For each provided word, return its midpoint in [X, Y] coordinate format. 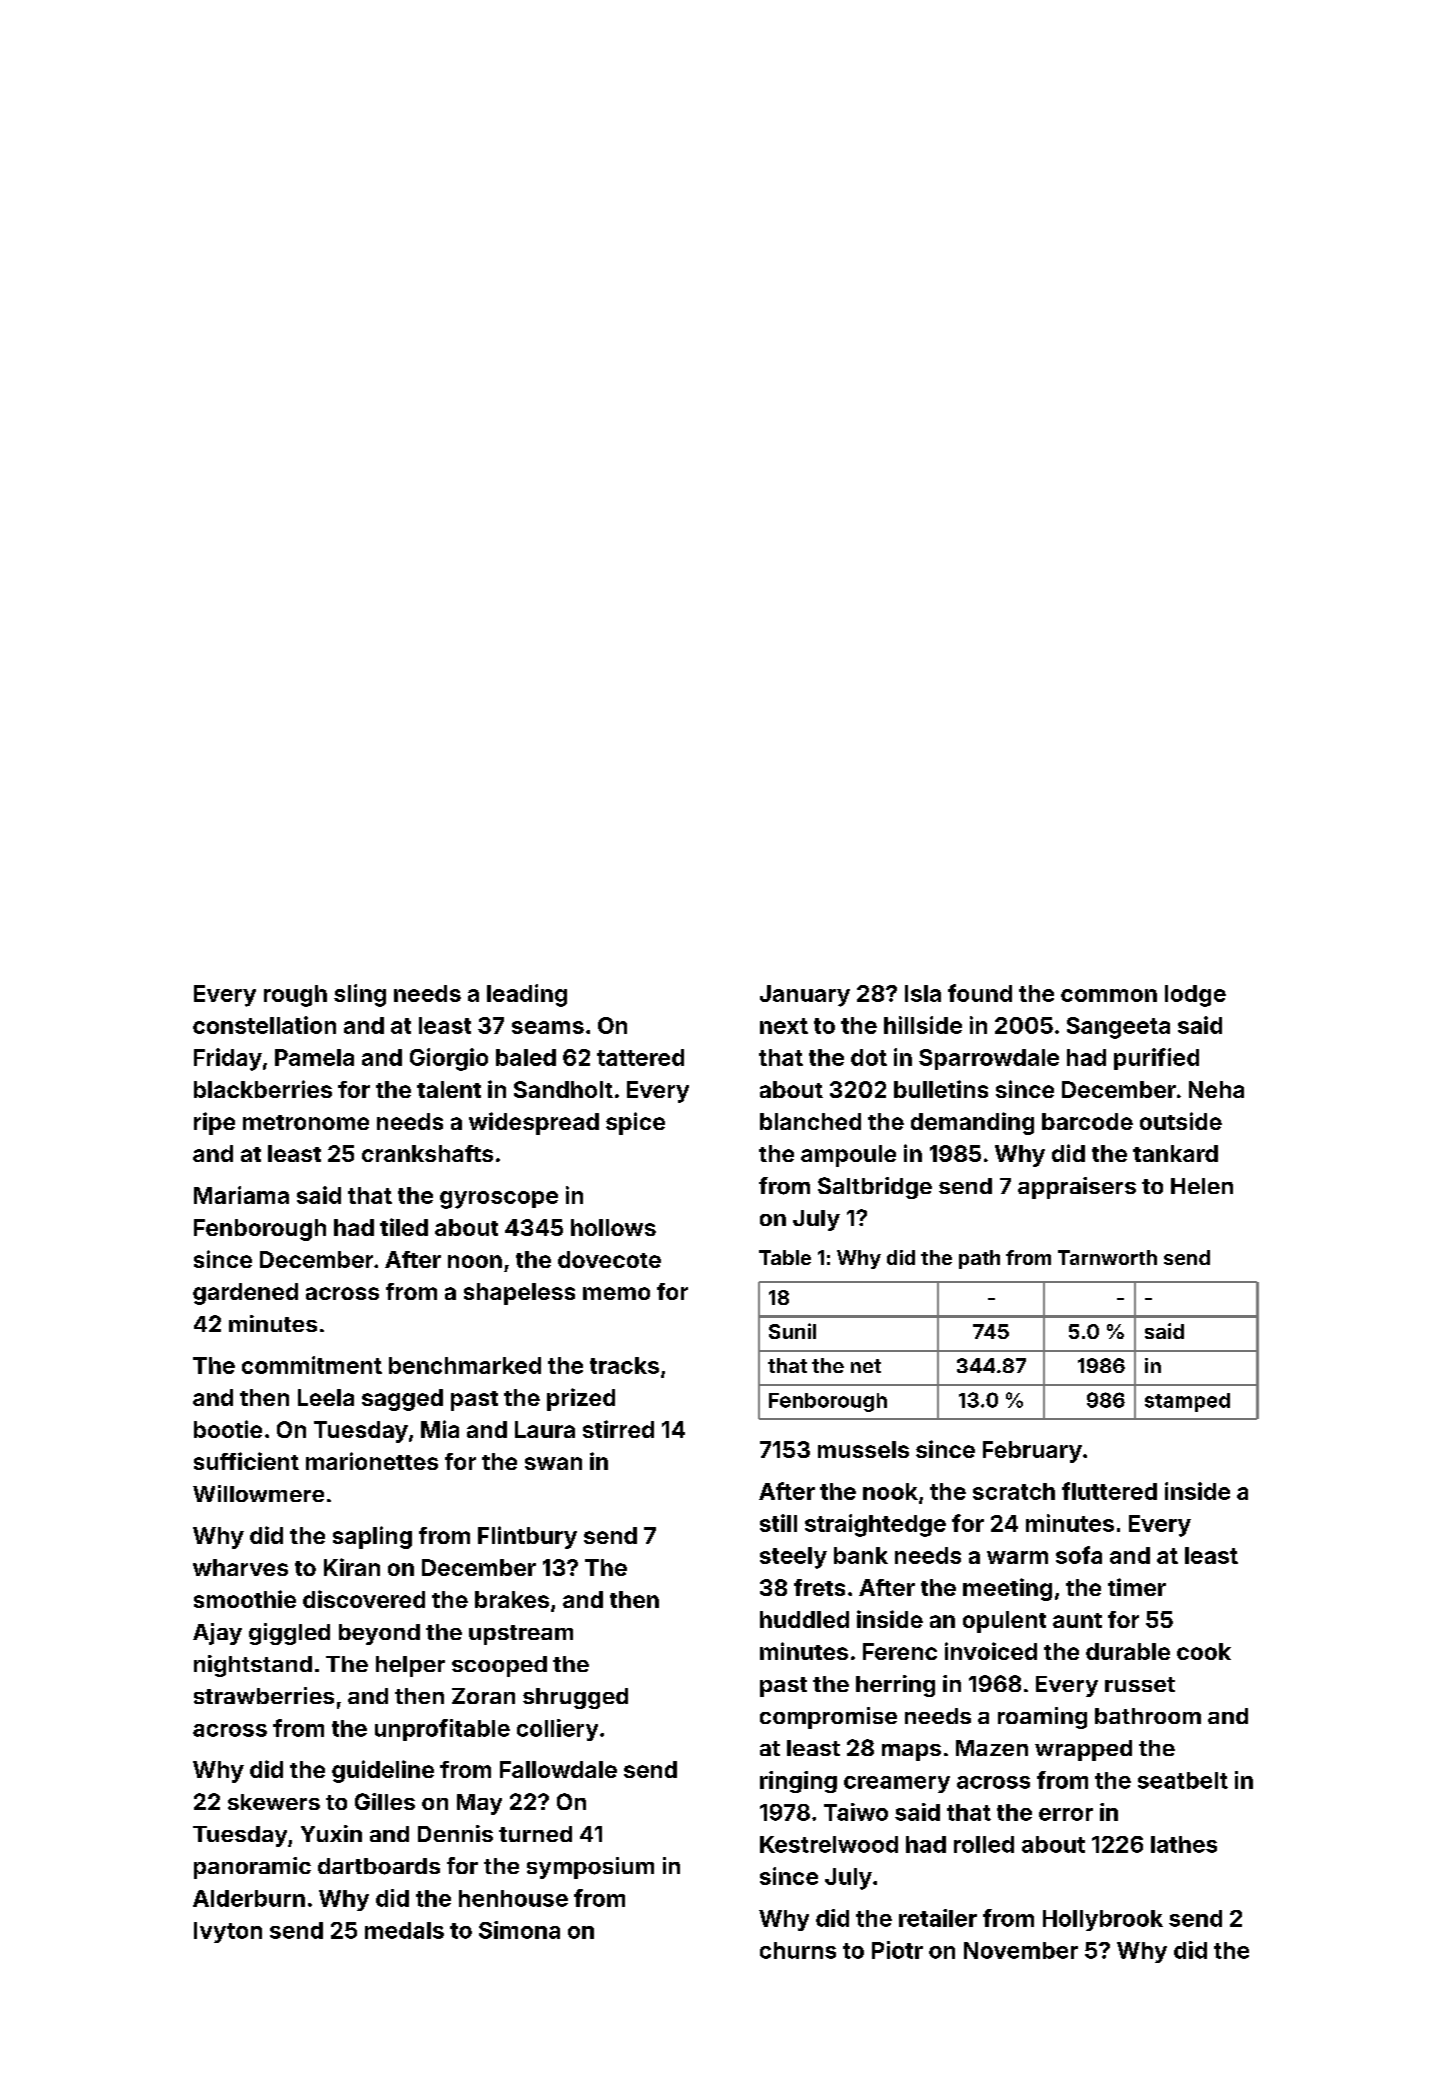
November [1021, 1950]
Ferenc [900, 1651]
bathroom [1148, 1716]
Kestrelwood [829, 1844]
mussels [863, 1449]
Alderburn [249, 1898]
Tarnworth [1107, 1257]
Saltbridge [875, 1188]
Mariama [241, 1195]
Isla [923, 993]
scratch [1014, 1491]
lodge [1195, 996]
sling [360, 995]
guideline [383, 1771]
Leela [326, 1397]
